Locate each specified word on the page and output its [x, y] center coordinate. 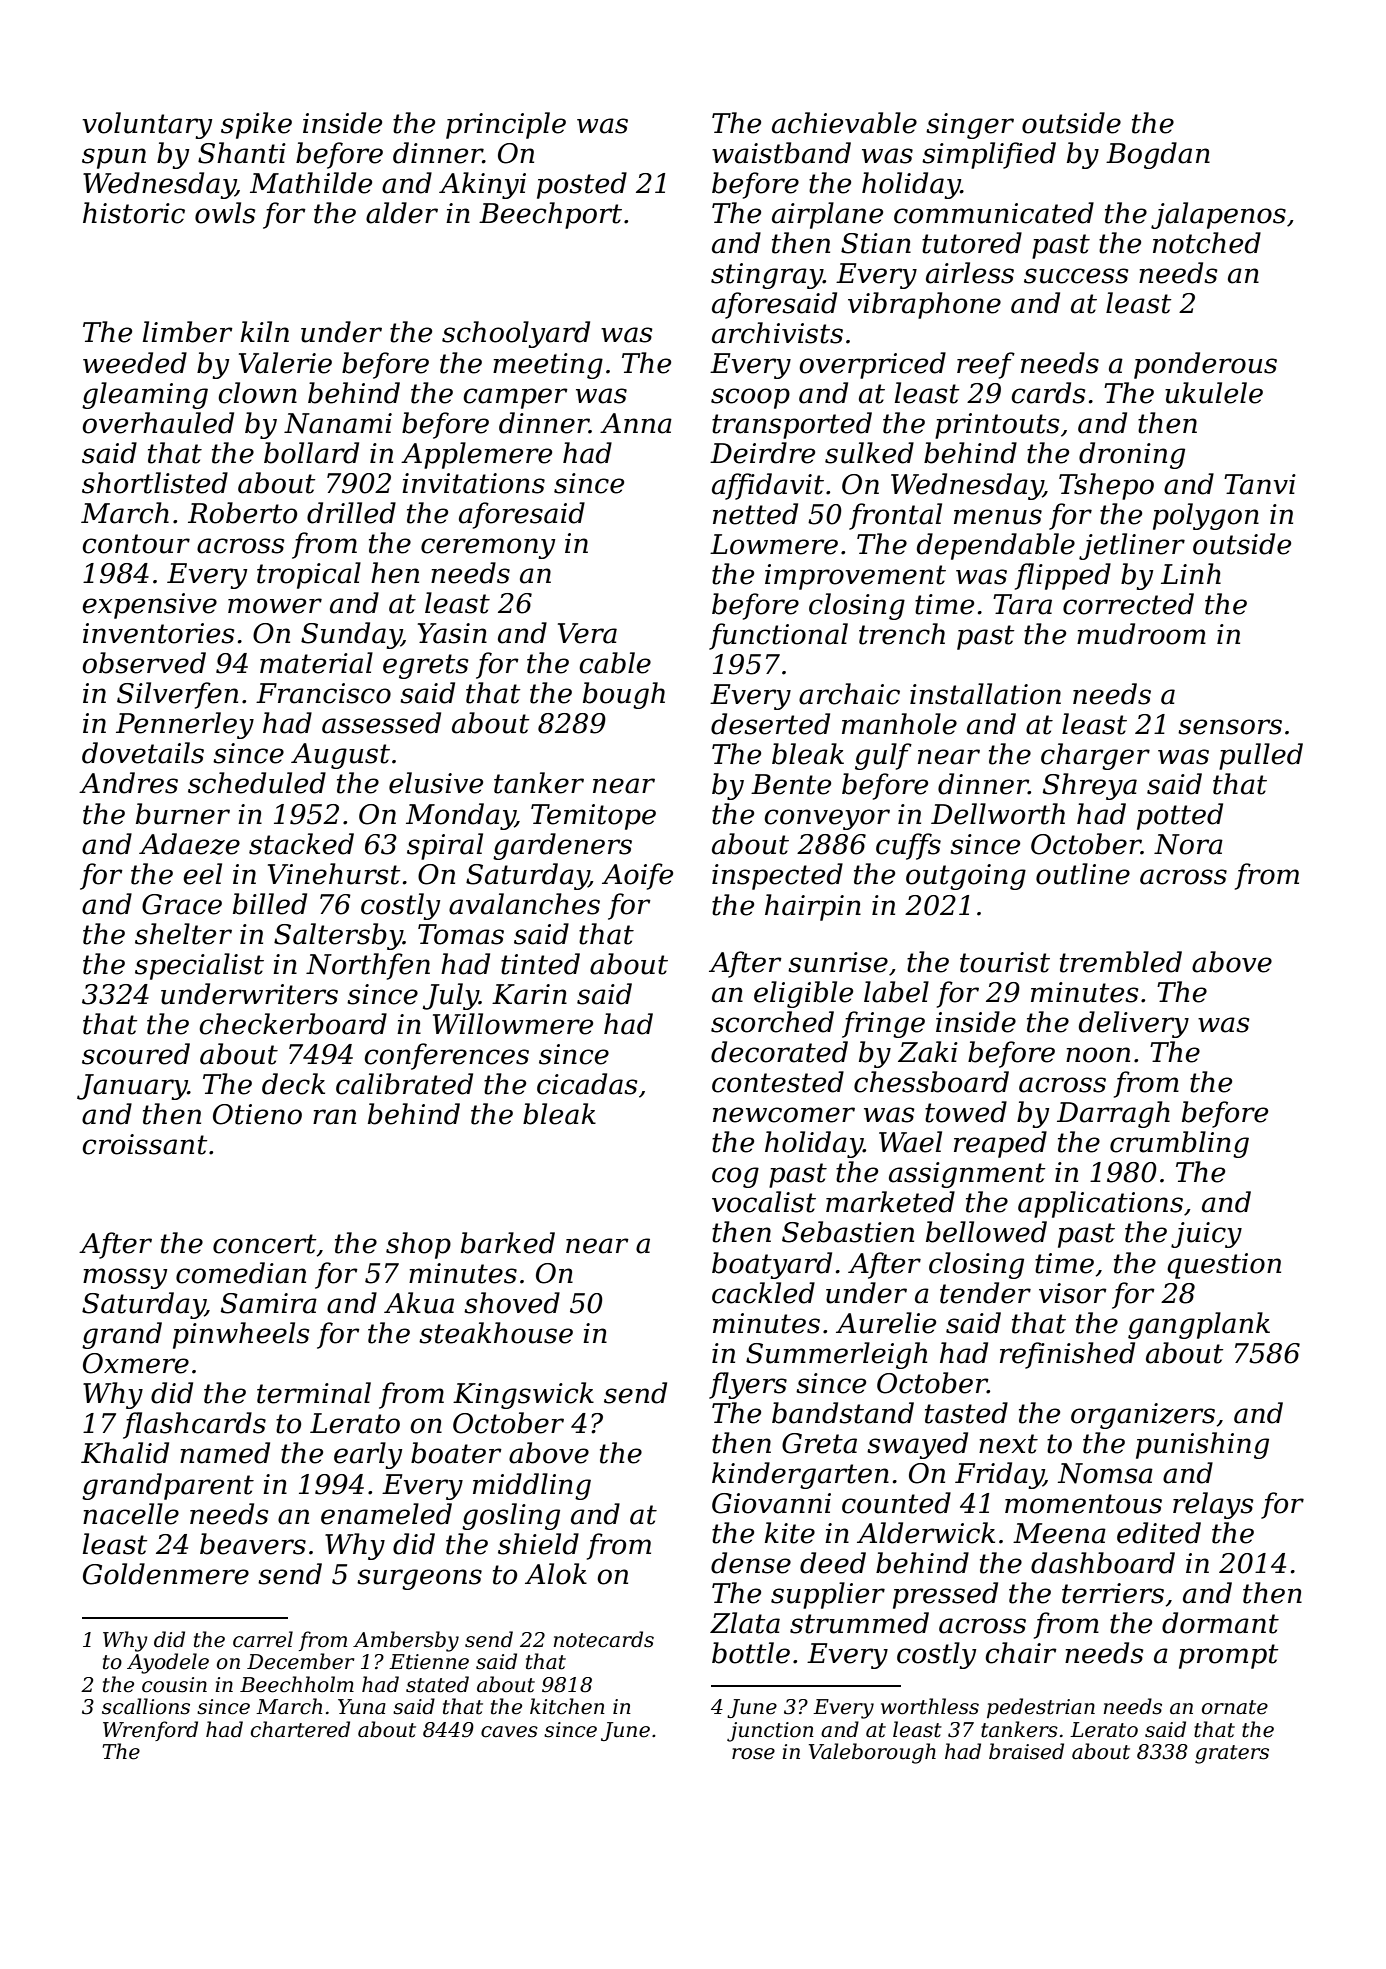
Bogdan [1158, 155]
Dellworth [998, 814]
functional [778, 636]
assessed [381, 723]
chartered [300, 1729]
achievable [844, 123]
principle [506, 125]
